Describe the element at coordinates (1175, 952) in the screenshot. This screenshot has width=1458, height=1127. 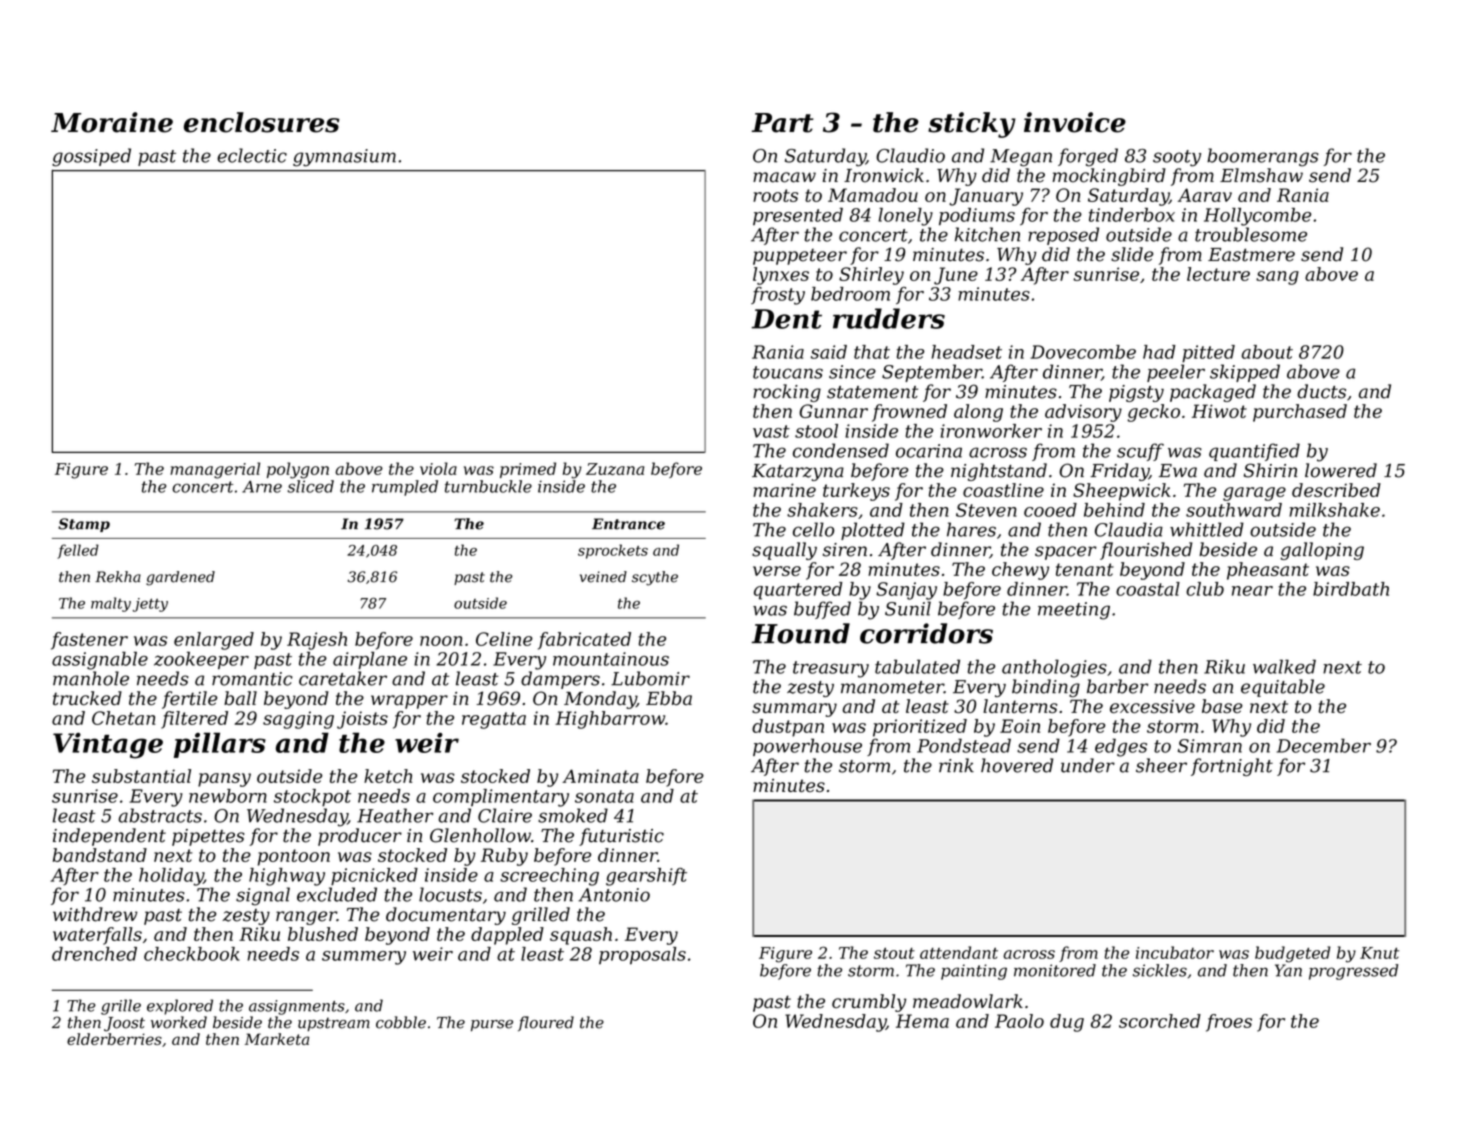
I see `incubator` at that location.
